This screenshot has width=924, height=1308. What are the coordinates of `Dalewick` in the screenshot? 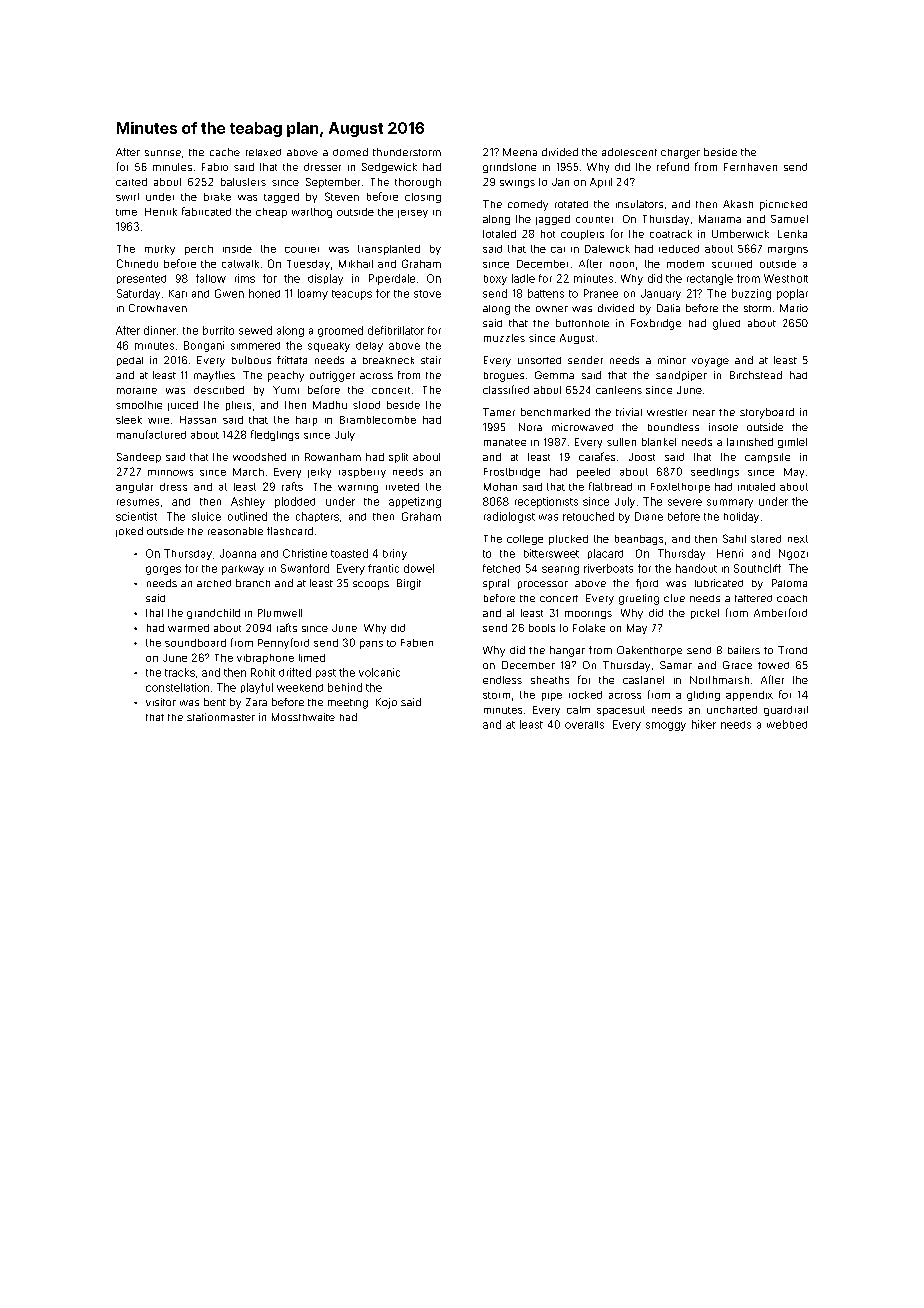 It's located at (607, 249).
